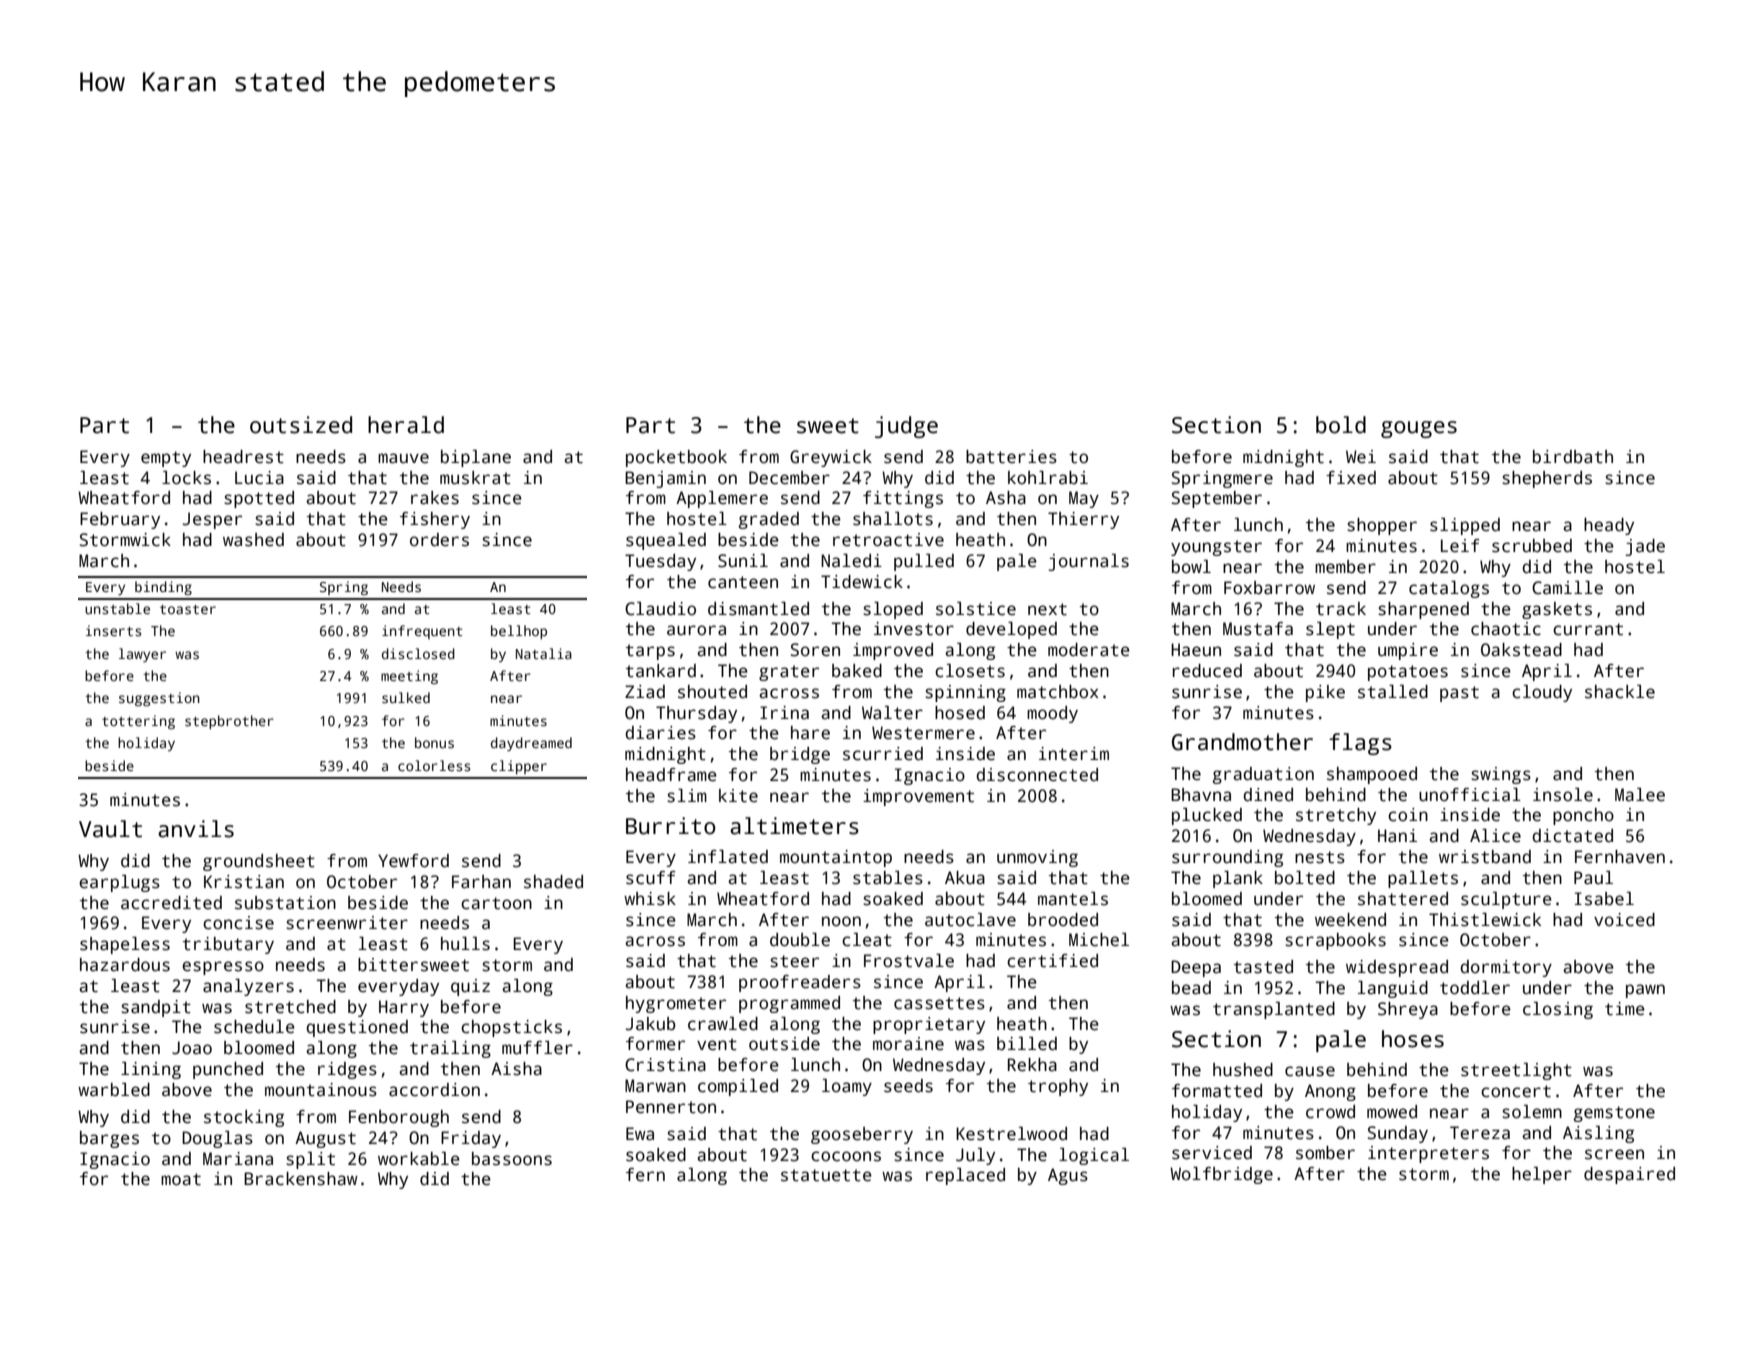 Image resolution: width=1758 pixels, height=1358 pixels. Describe the element at coordinates (1341, 425) in the image. I see `bold` at that location.
